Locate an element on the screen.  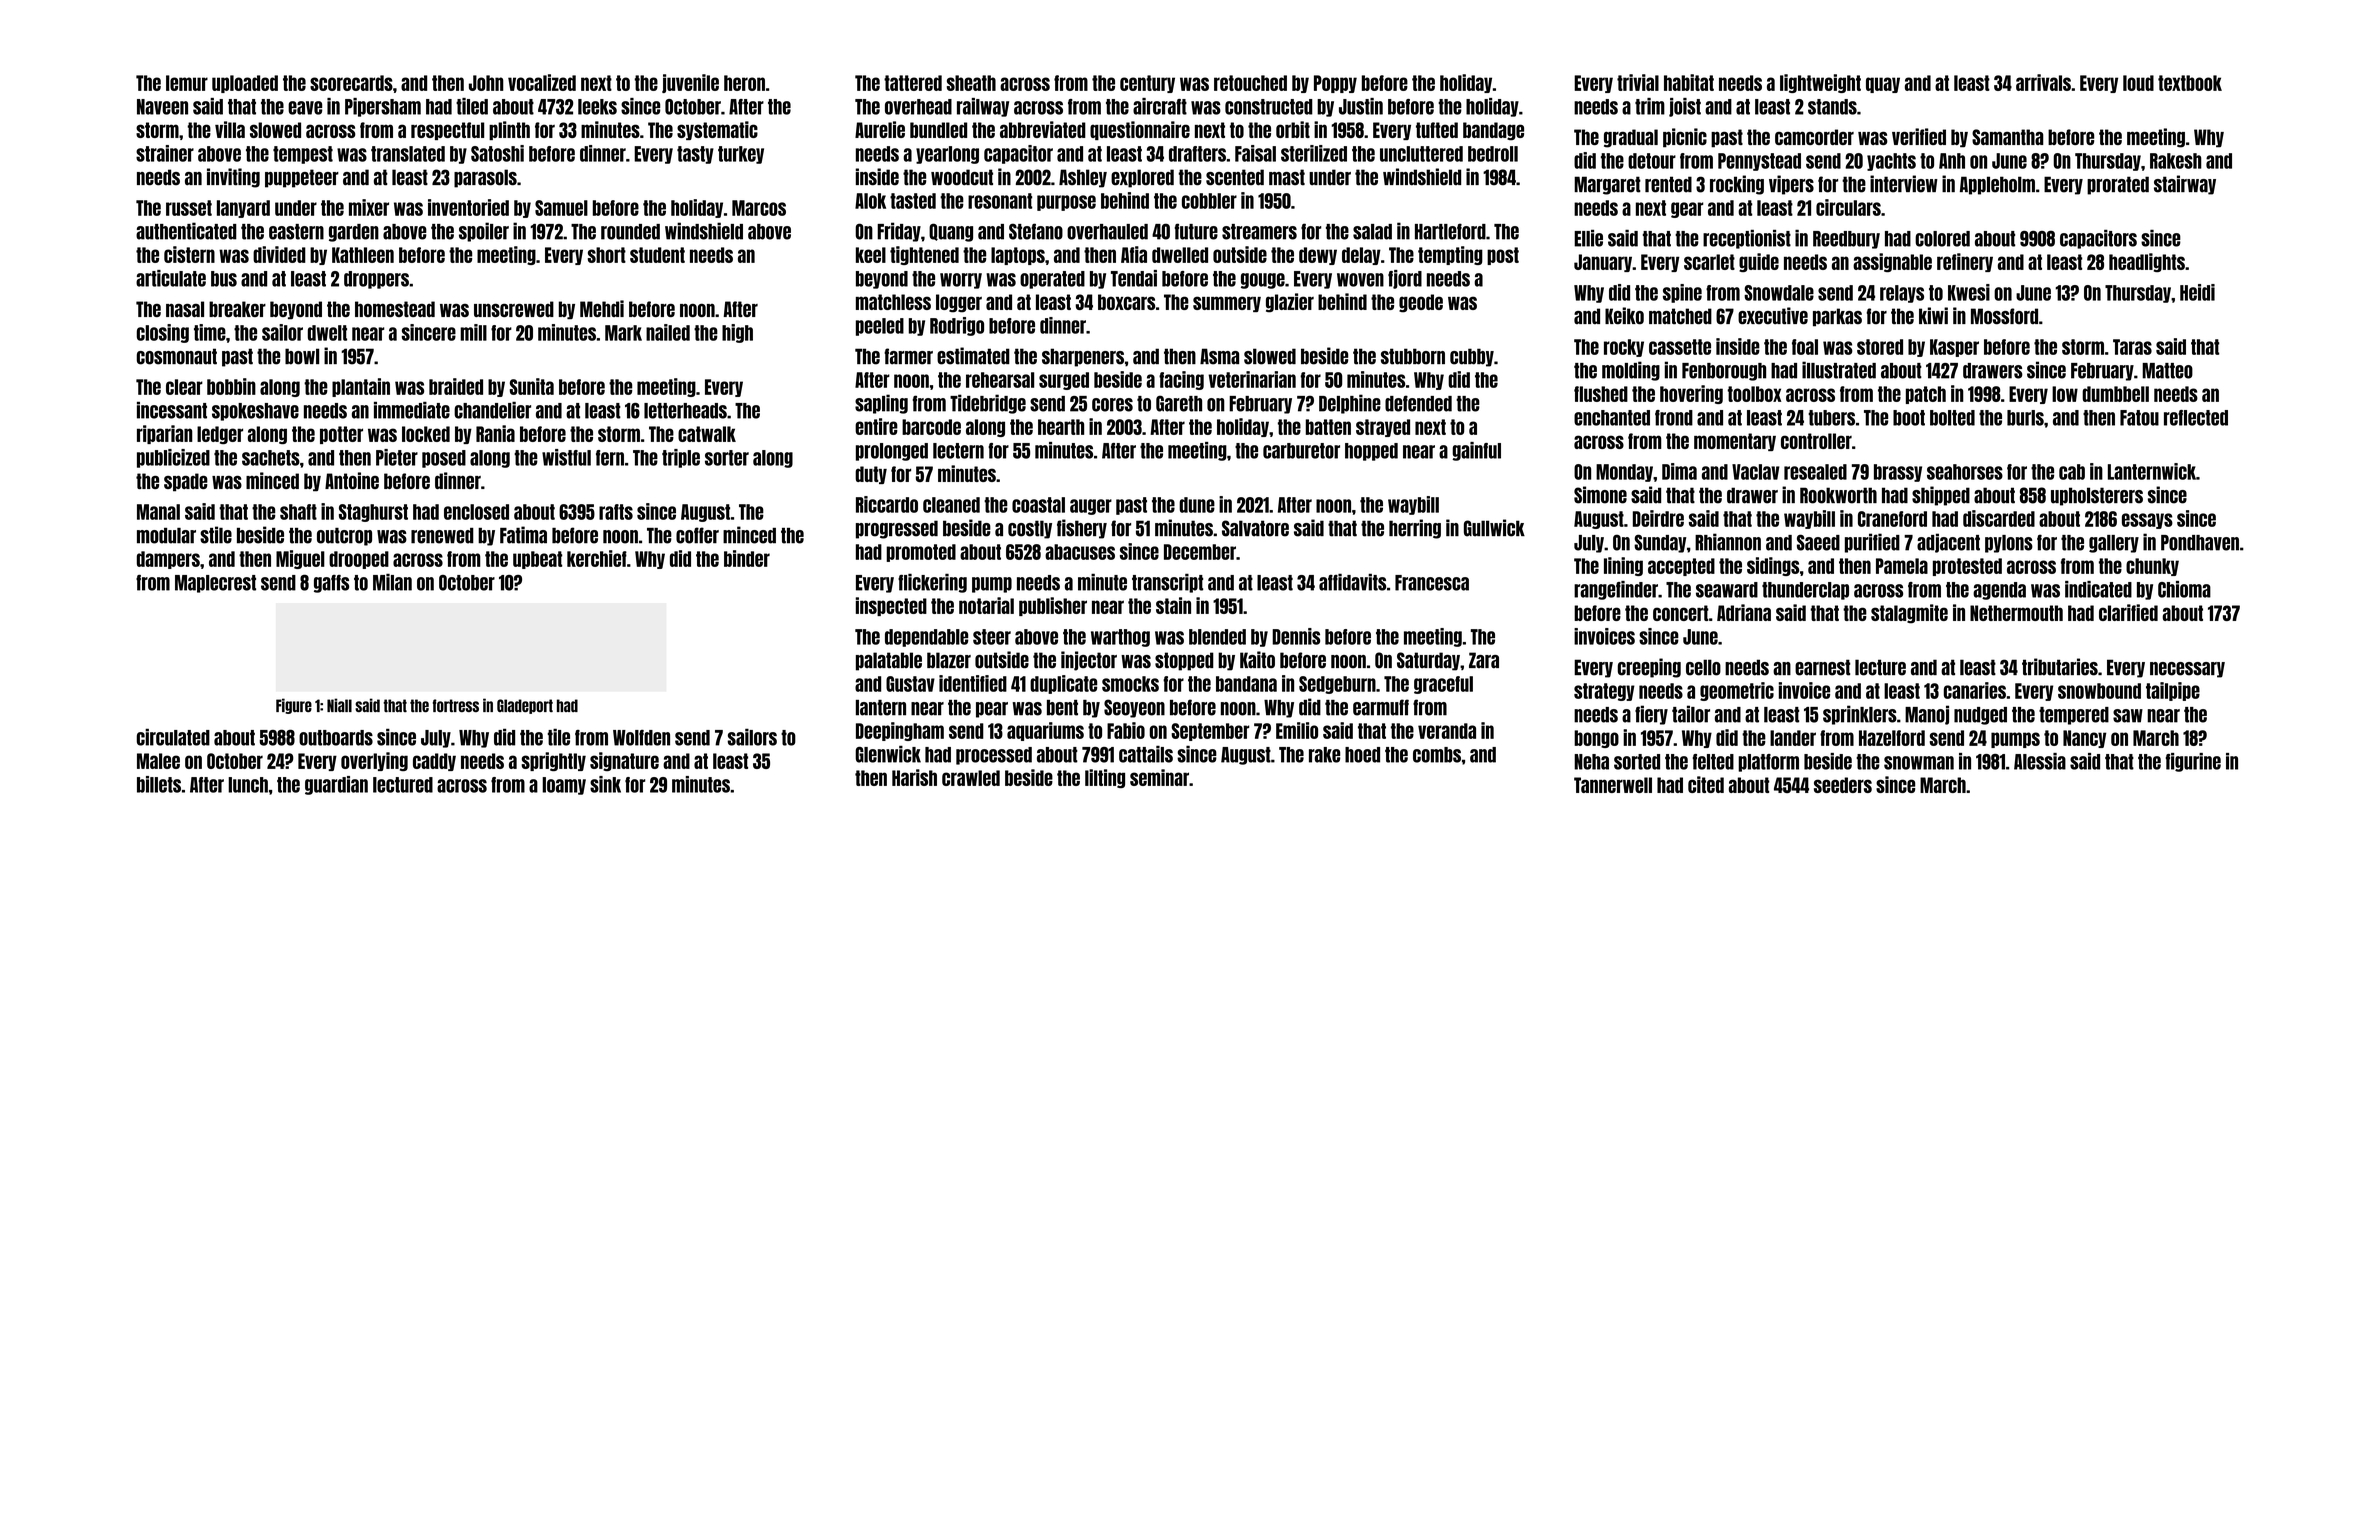
cobbler is located at coordinates (1209, 201).
